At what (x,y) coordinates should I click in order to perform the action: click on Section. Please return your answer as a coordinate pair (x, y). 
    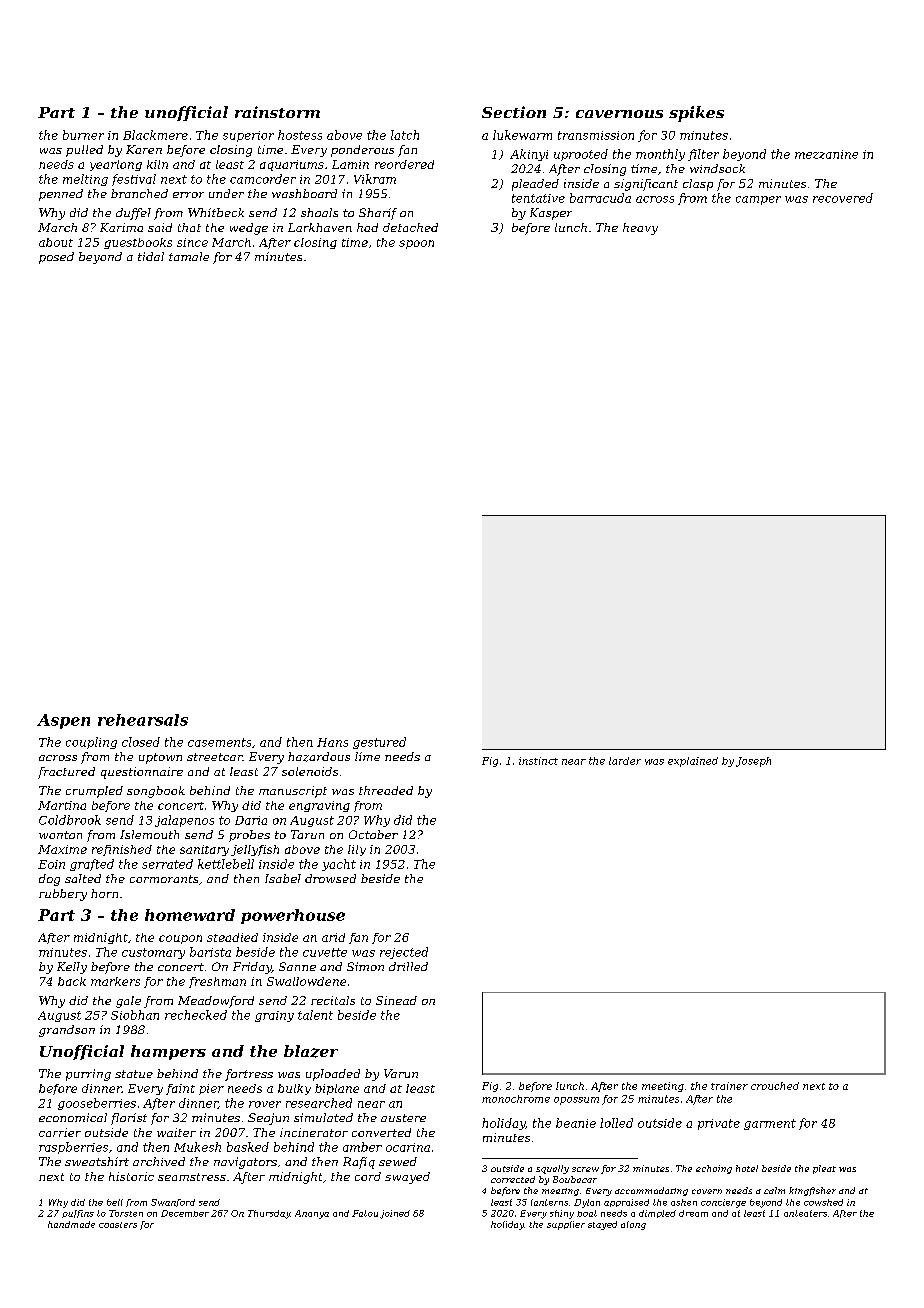
    Looking at the image, I should click on (514, 112).
